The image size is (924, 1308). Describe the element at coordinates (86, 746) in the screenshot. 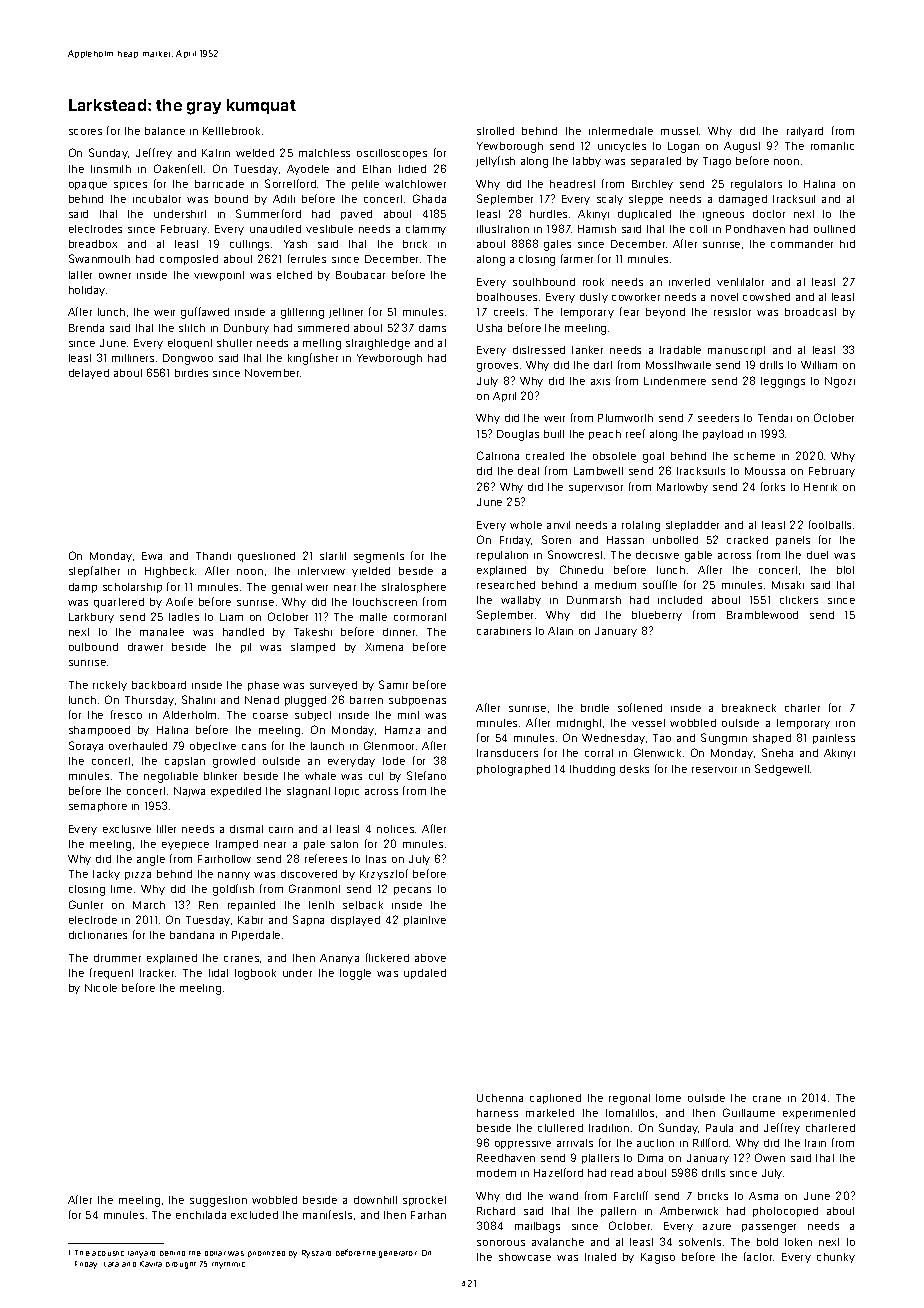

I see `Soraya` at that location.
